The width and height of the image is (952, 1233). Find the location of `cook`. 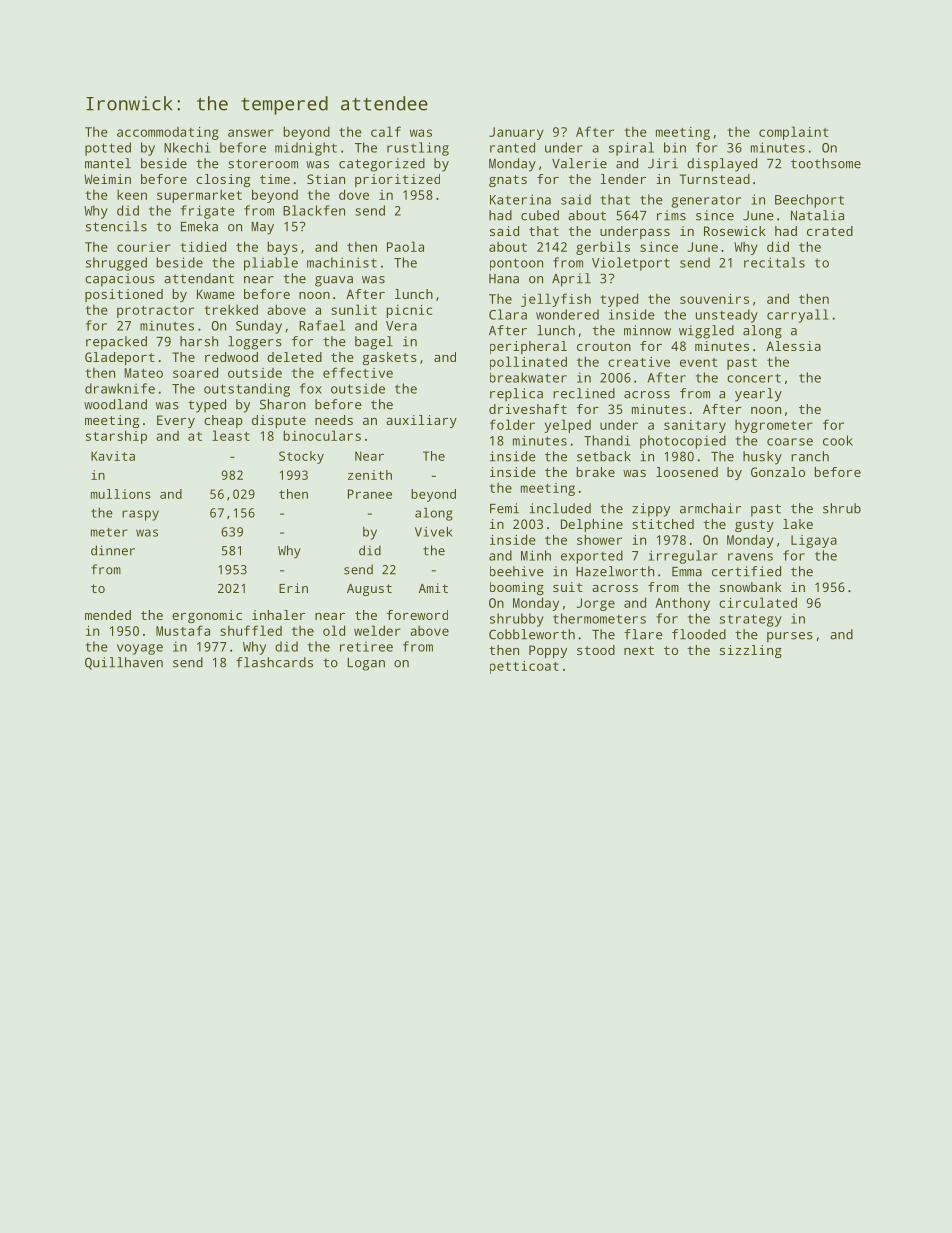

cook is located at coordinates (838, 440).
